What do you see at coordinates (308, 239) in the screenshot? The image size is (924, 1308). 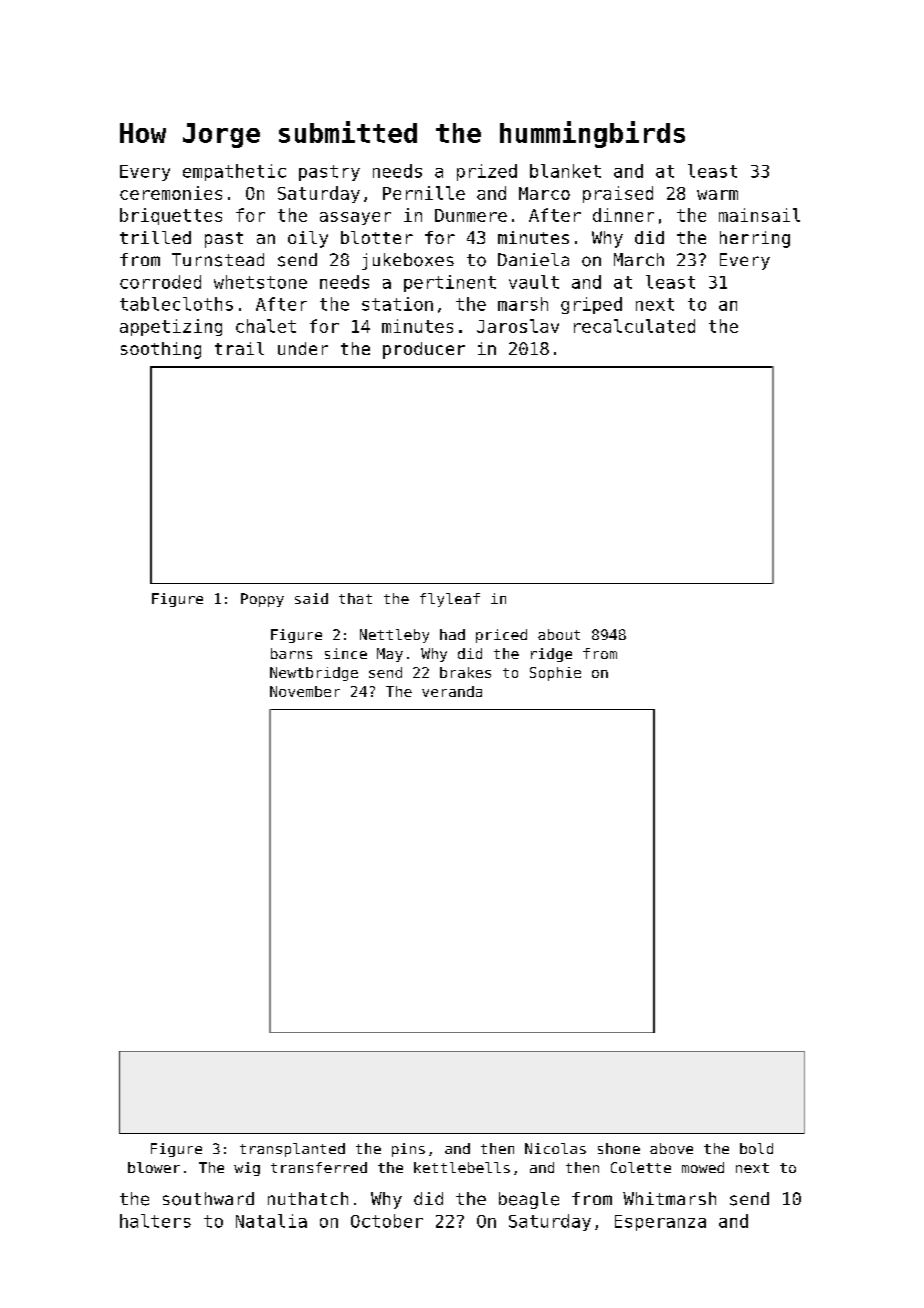 I see `oily` at bounding box center [308, 239].
